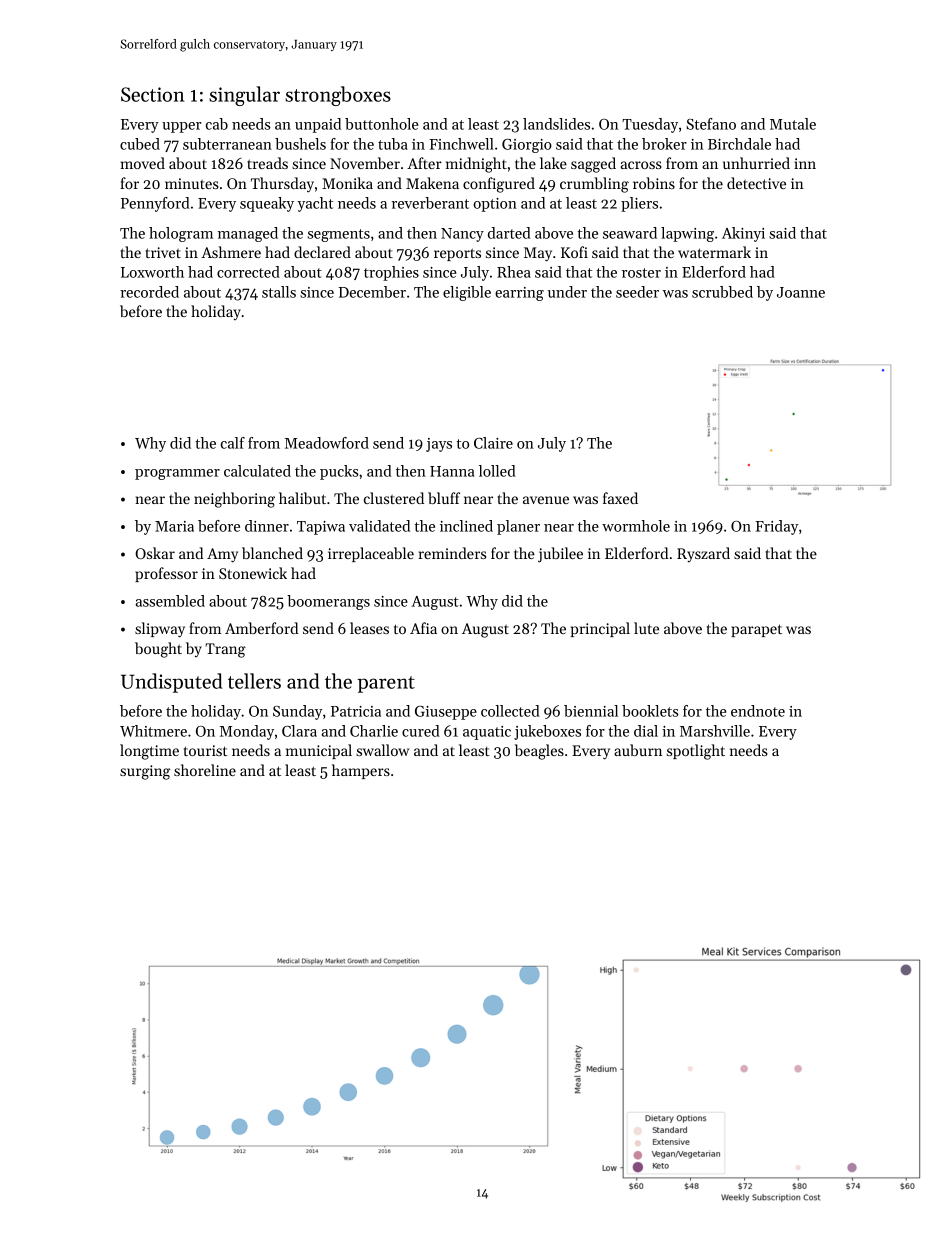  What do you see at coordinates (338, 96) in the page?
I see `strongboxes` at bounding box center [338, 96].
